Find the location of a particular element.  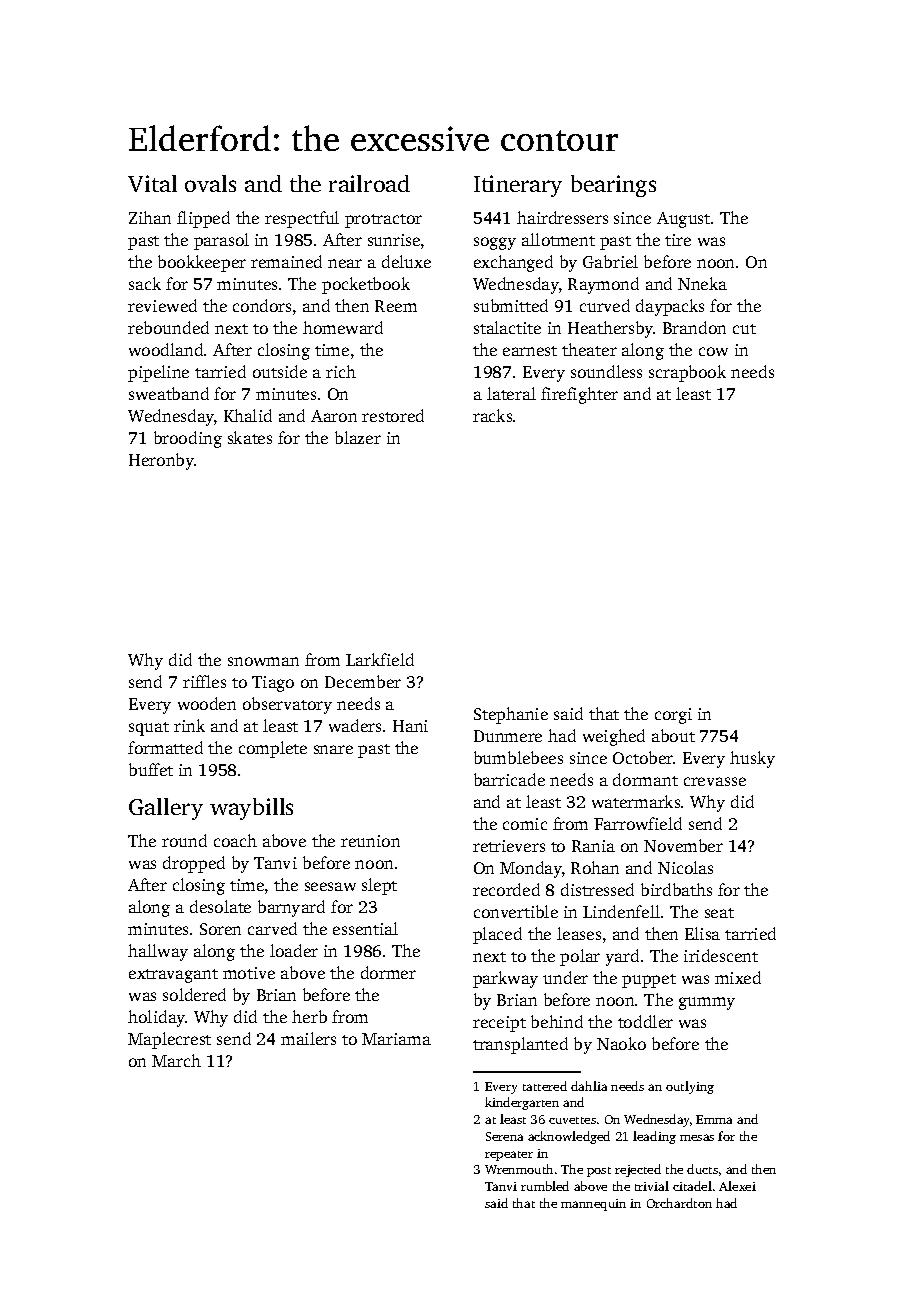

iridescent is located at coordinates (721, 955).
